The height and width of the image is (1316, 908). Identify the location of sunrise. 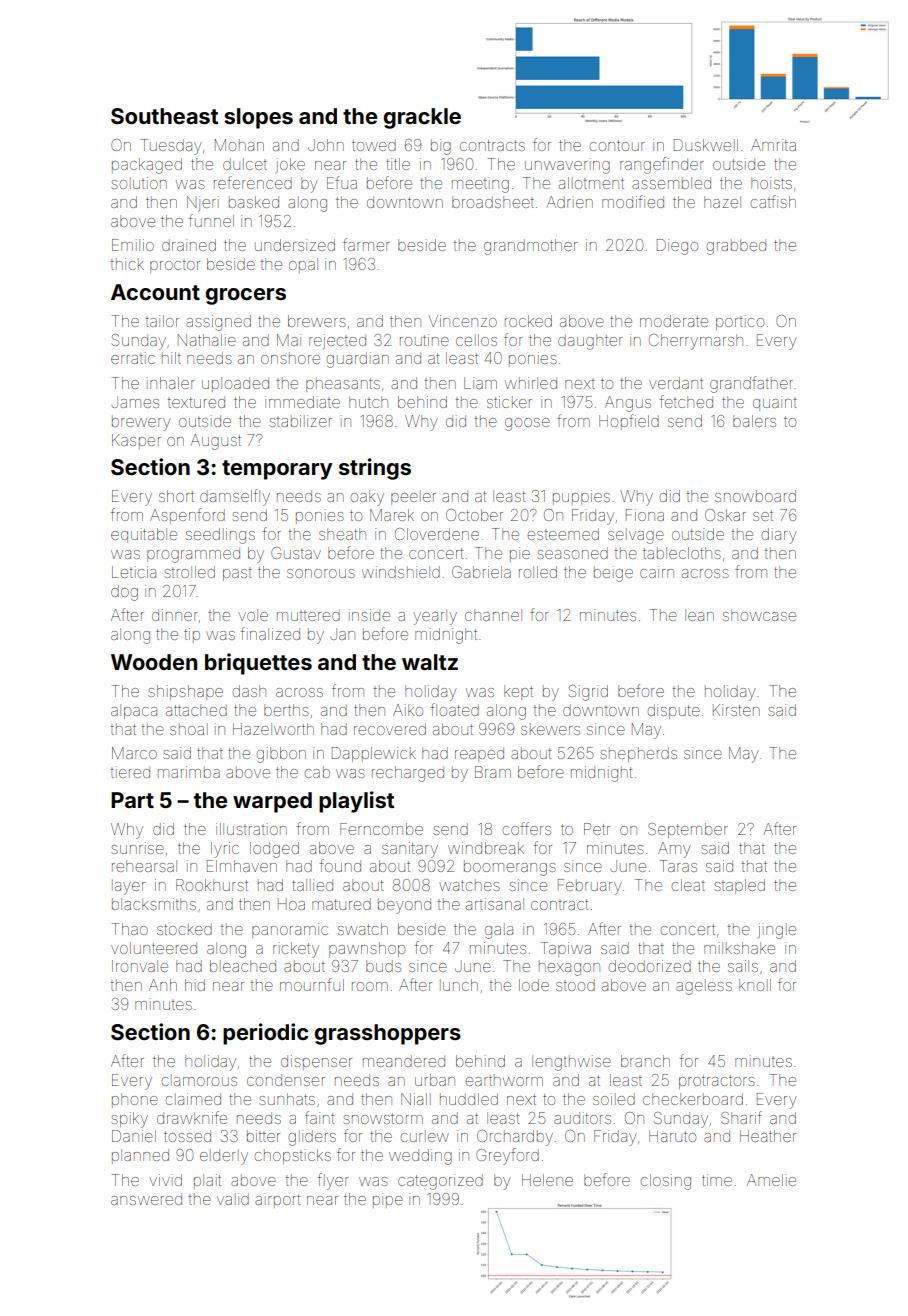
(137, 848).
